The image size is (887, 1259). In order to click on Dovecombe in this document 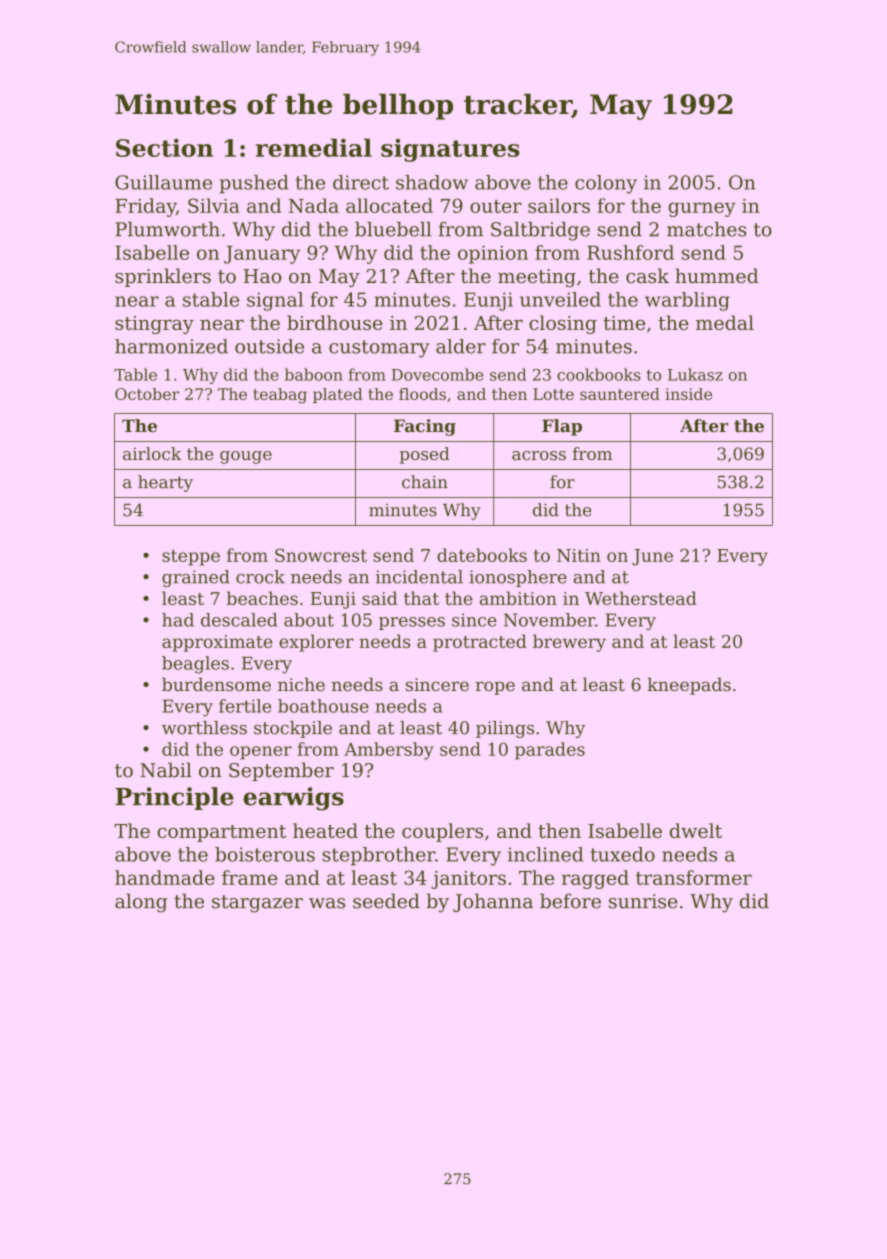, I will do `click(437, 374)`.
